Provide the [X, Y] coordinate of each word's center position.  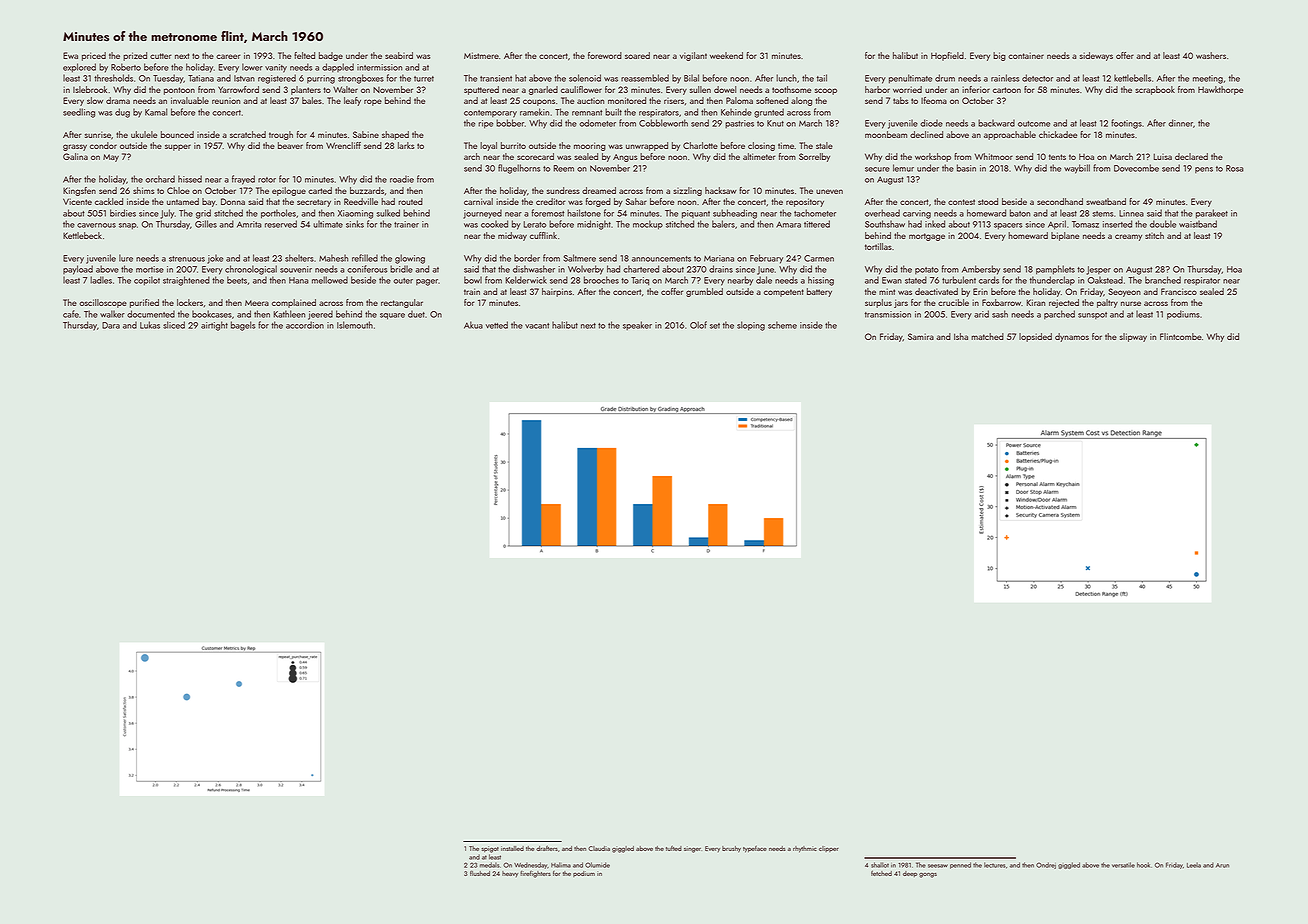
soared [637, 55]
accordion [305, 325]
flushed [480, 873]
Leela [1194, 865]
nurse [1131, 303]
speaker [637, 325]
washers [1211, 55]
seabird [399, 55]
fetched [881, 873]
